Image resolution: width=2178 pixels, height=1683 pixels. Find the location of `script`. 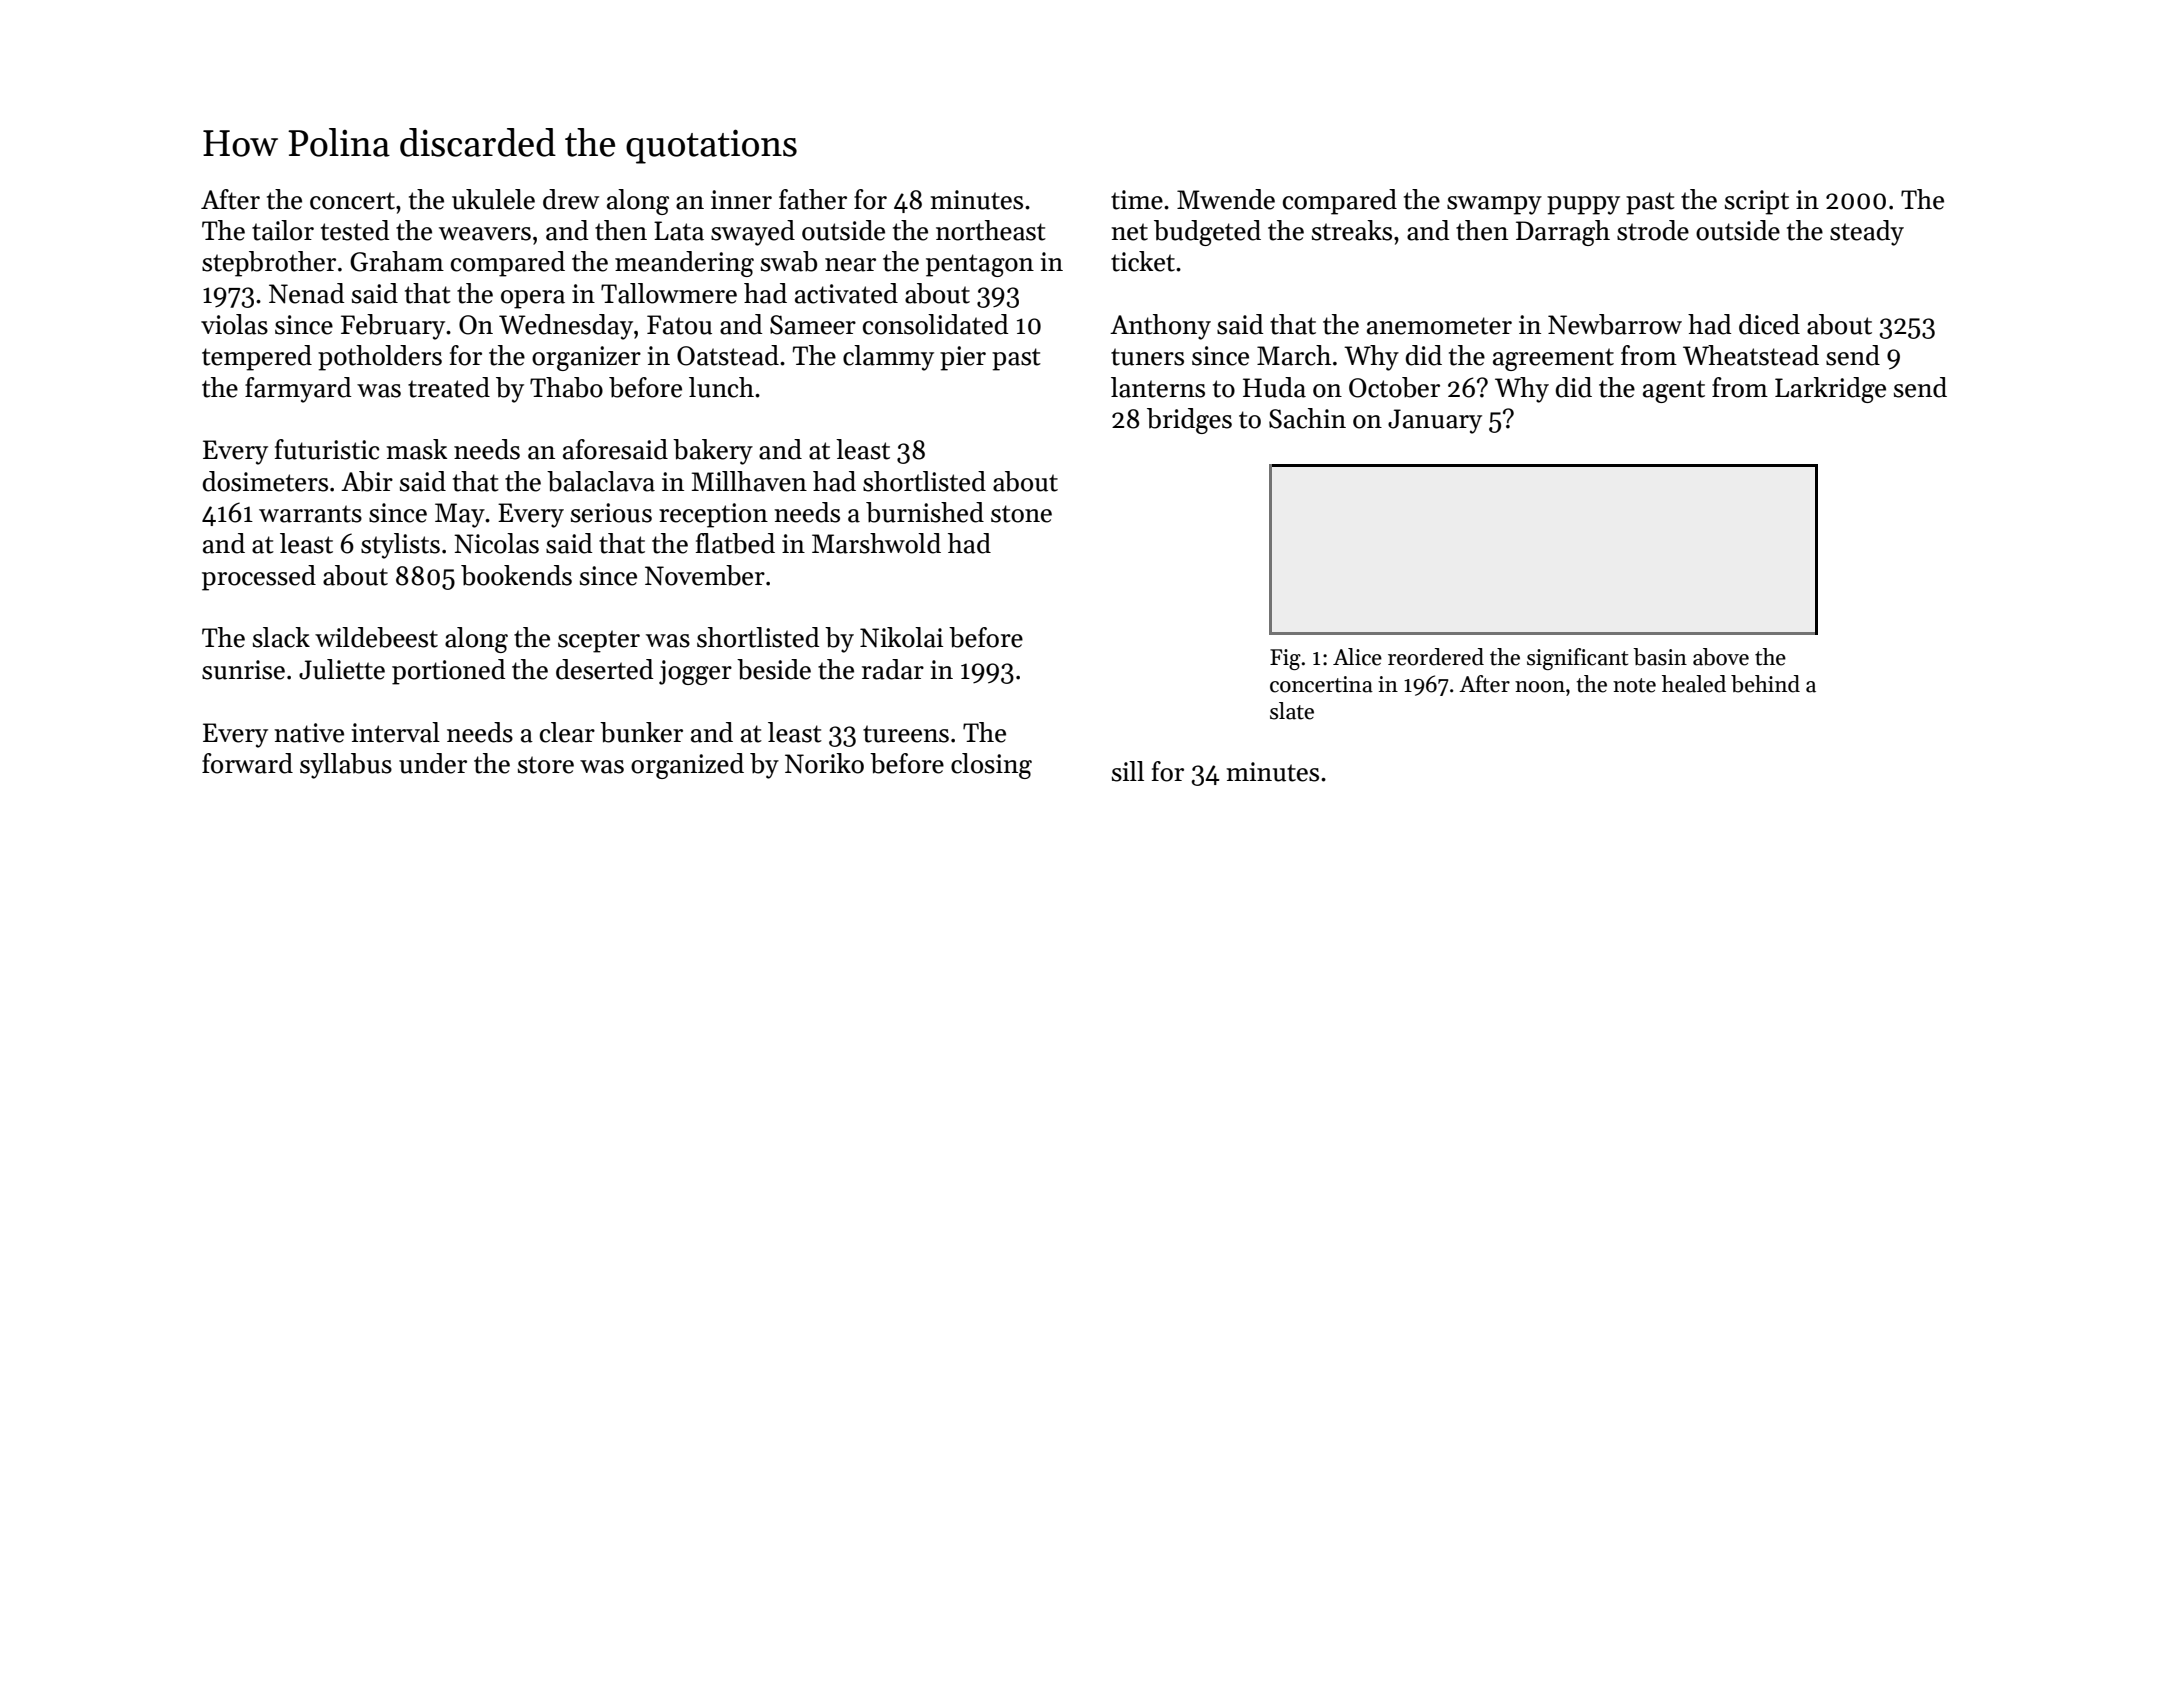

script is located at coordinates (1757, 202).
